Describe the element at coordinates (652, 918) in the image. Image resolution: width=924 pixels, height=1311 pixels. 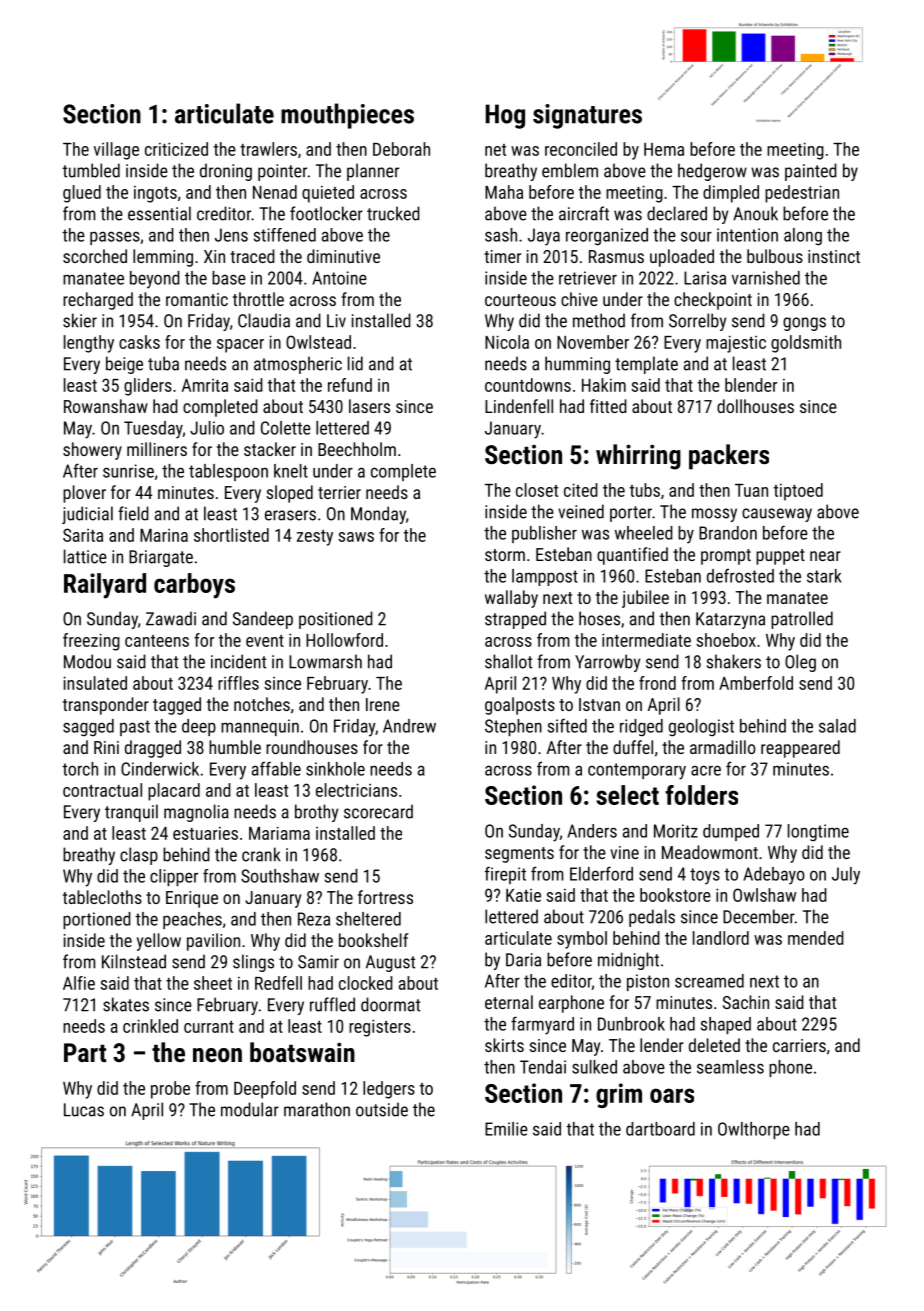
I see `pedals` at that location.
